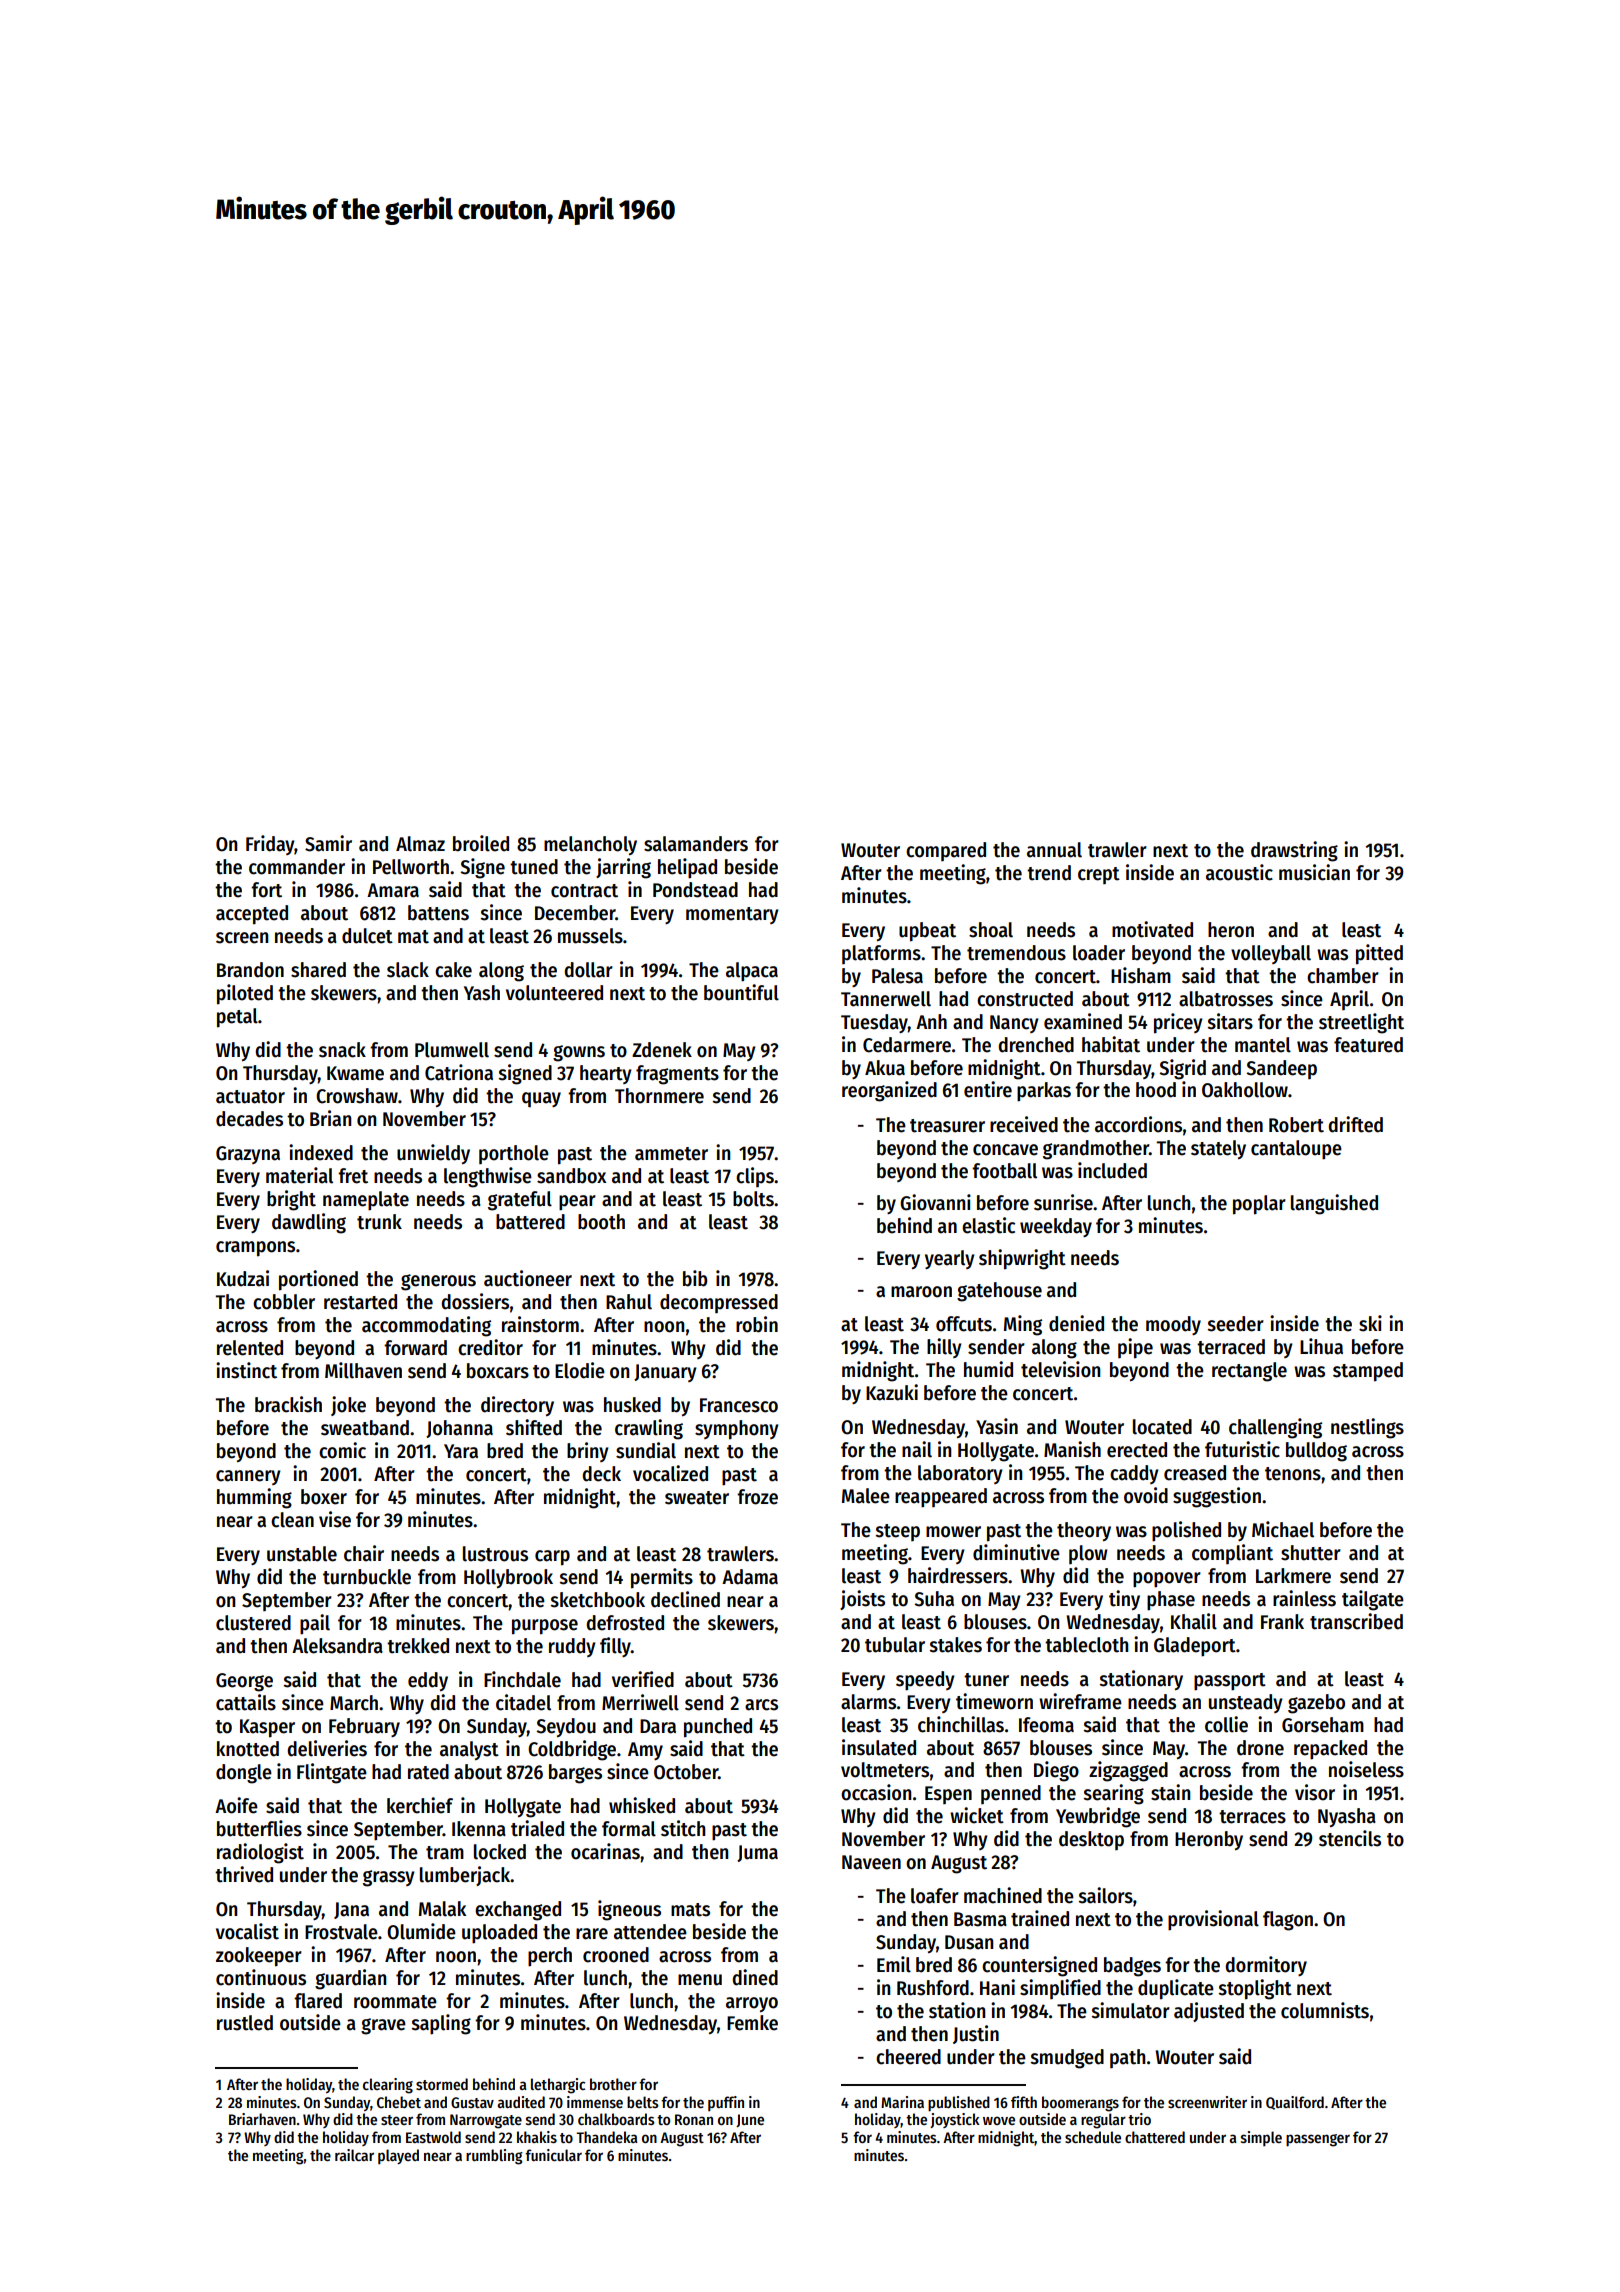 Image resolution: width=1620 pixels, height=2292 pixels. Describe the element at coordinates (534, 867) in the screenshot. I see `tuned` at that location.
